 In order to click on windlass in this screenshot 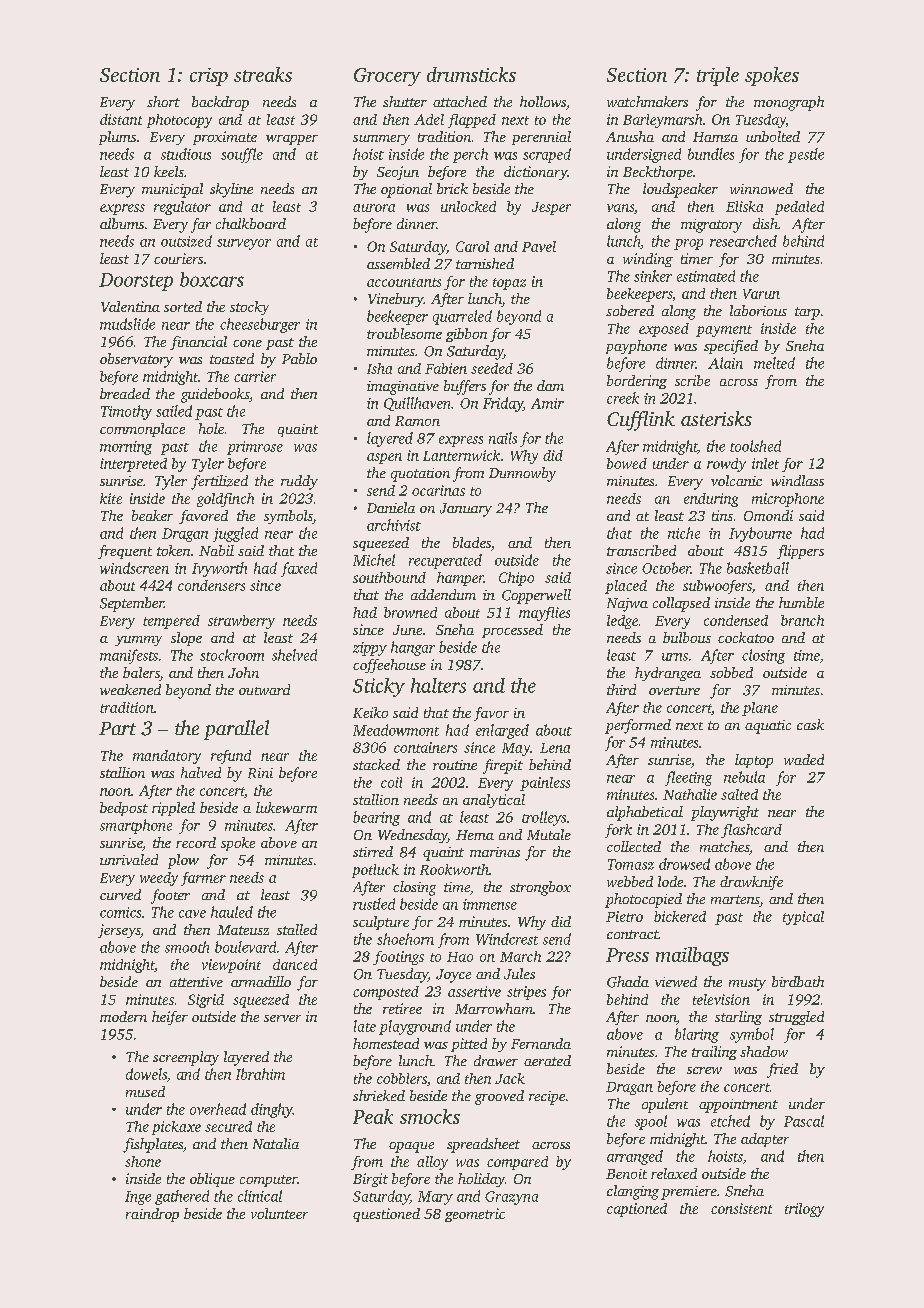, I will do `click(797, 480)`.
